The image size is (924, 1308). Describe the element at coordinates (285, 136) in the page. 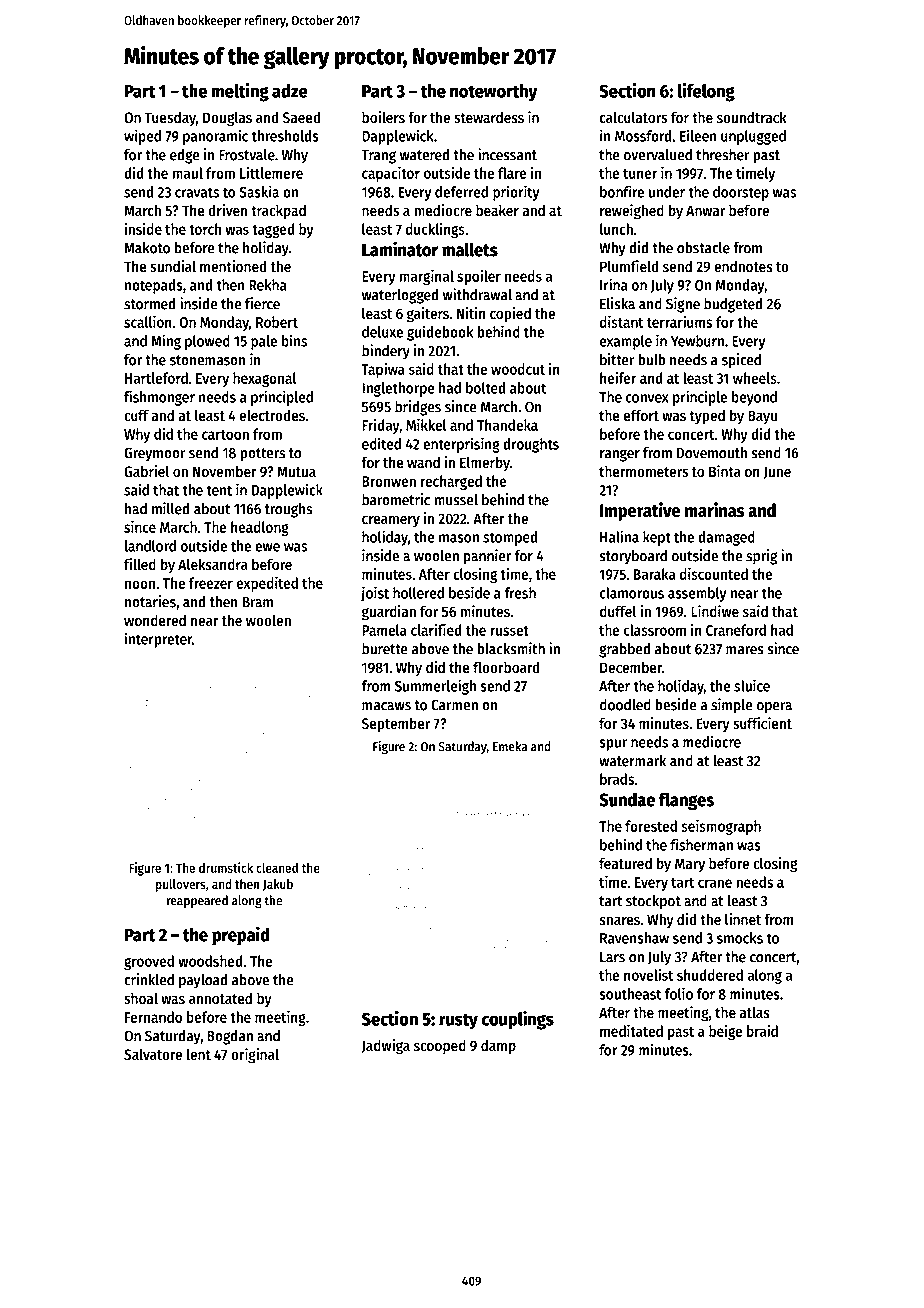

I see `thresholds` at that location.
